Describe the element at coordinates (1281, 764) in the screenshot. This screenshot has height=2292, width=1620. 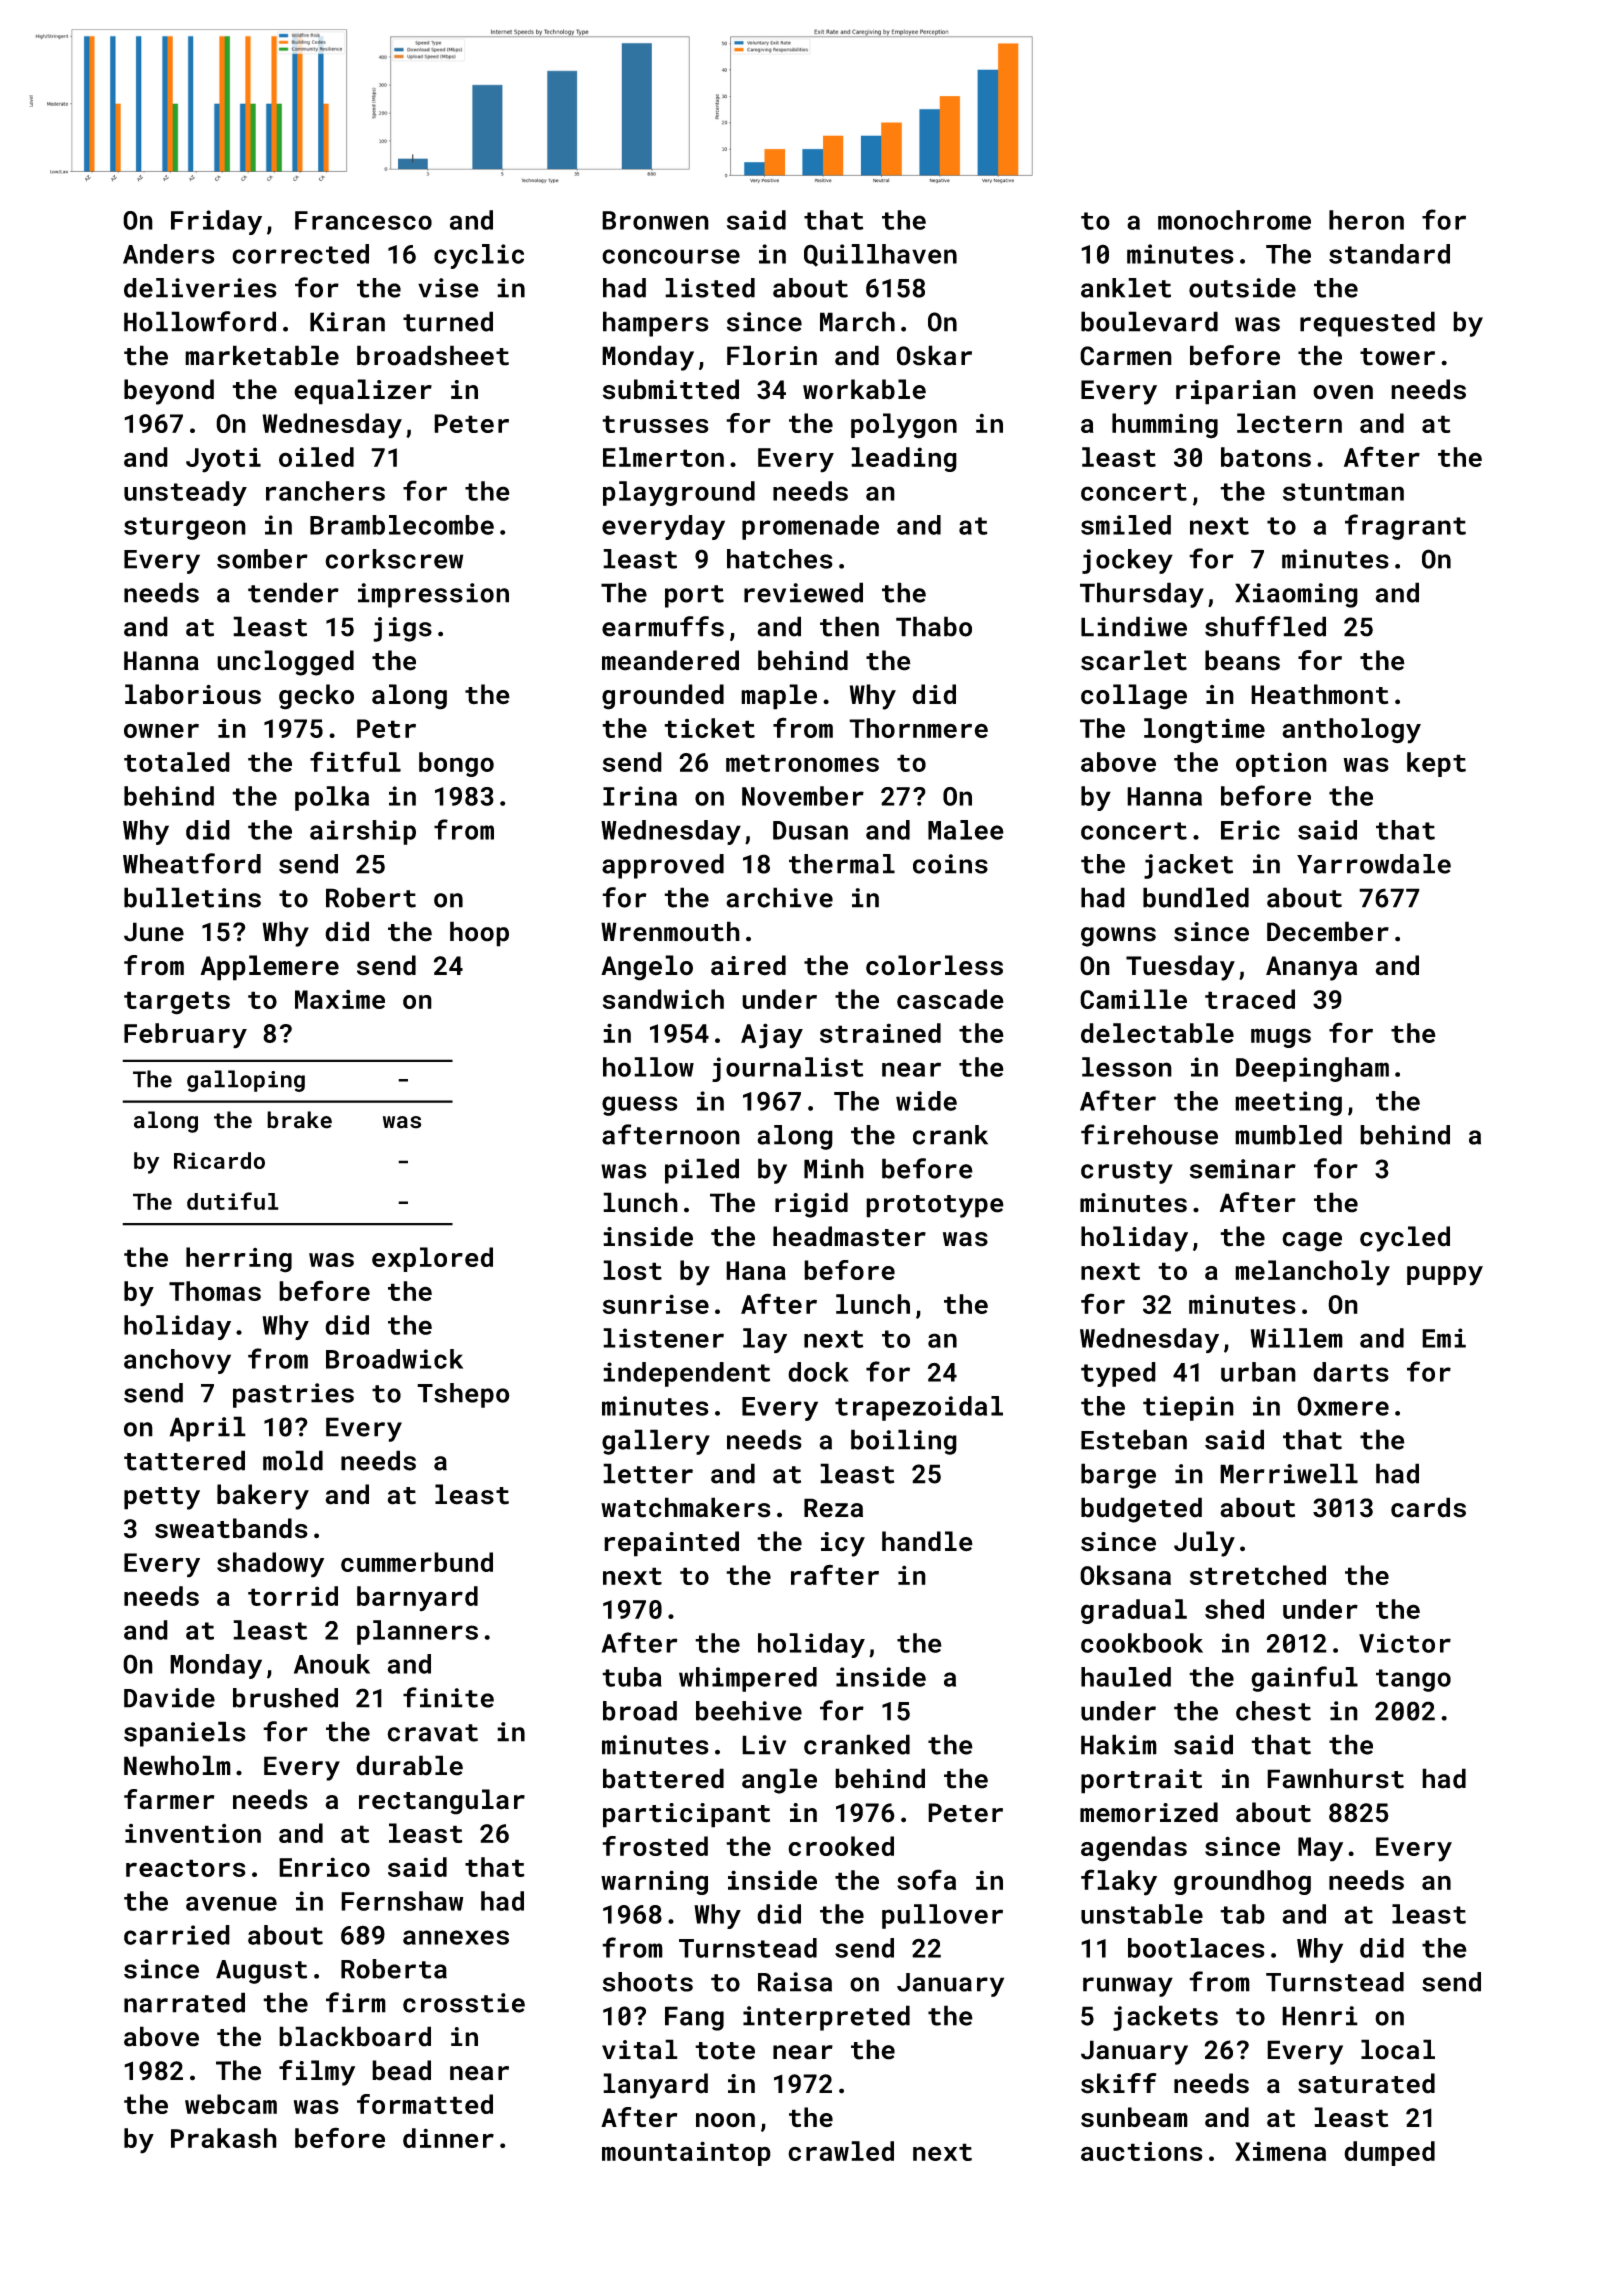
I see `option` at that location.
